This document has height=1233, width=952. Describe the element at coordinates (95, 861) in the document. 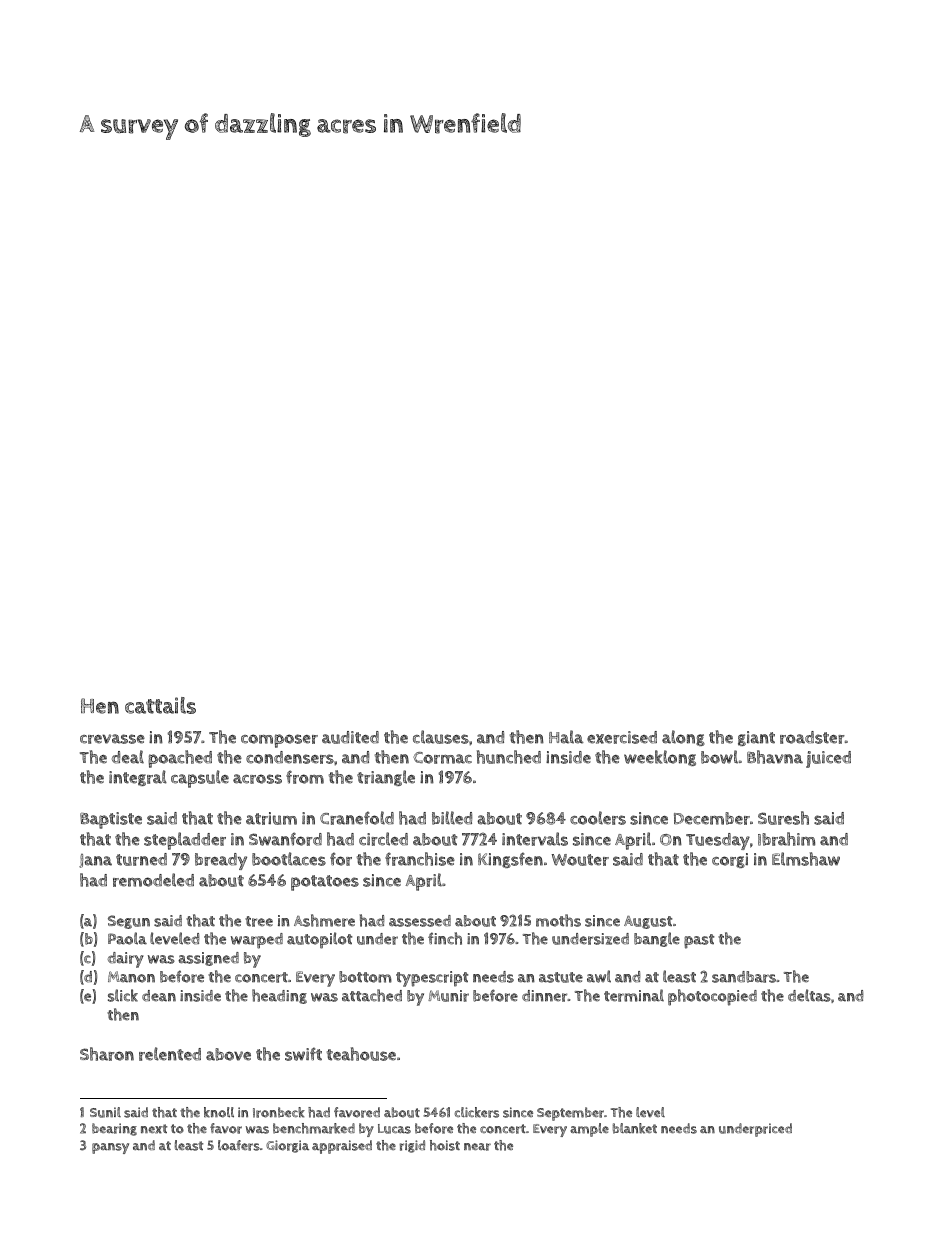

I see `Jana` at that location.
